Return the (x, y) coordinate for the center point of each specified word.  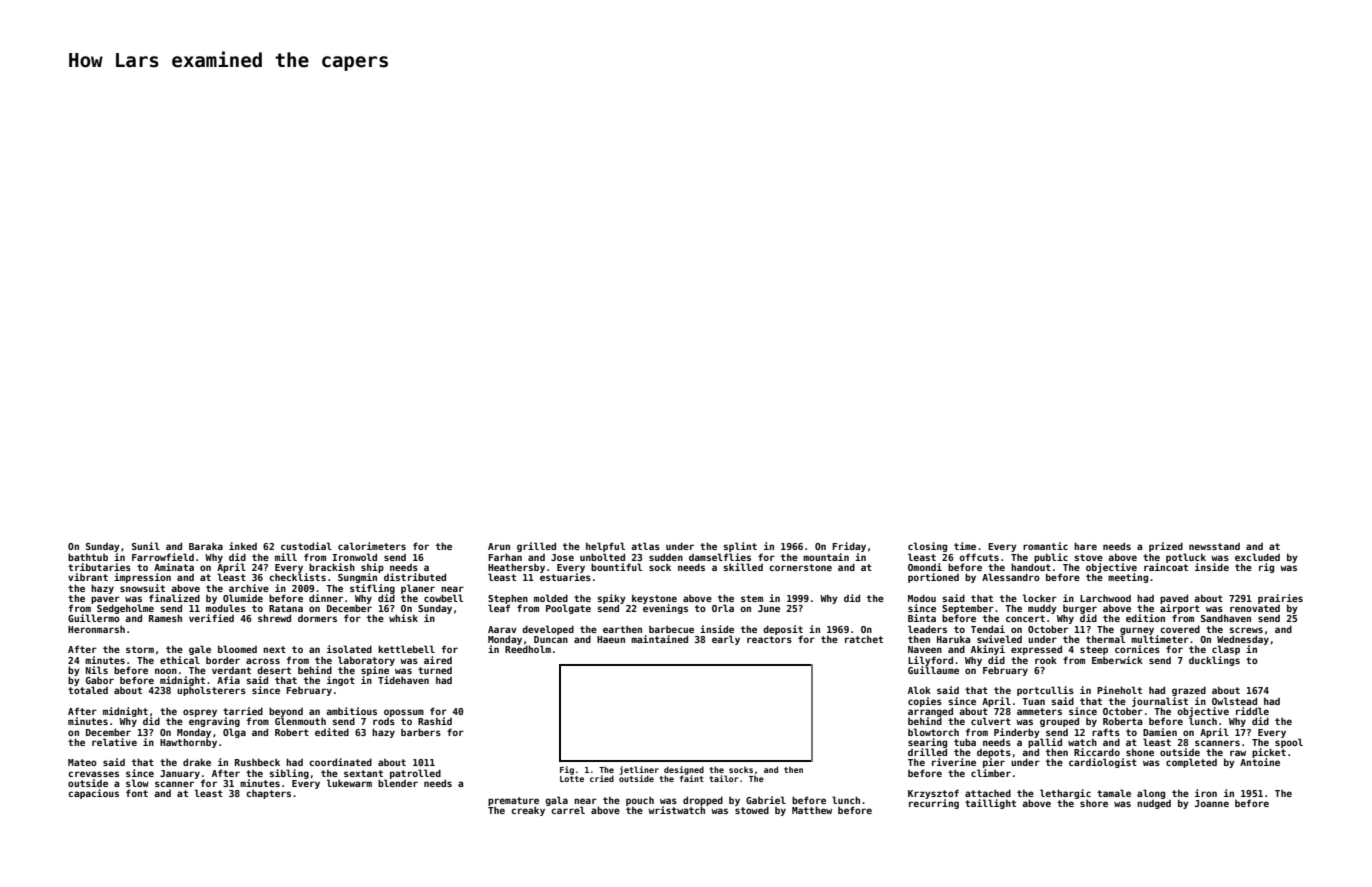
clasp (1226, 650)
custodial (306, 546)
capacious (93, 794)
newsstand (1214, 546)
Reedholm (528, 649)
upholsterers (211, 691)
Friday (849, 547)
